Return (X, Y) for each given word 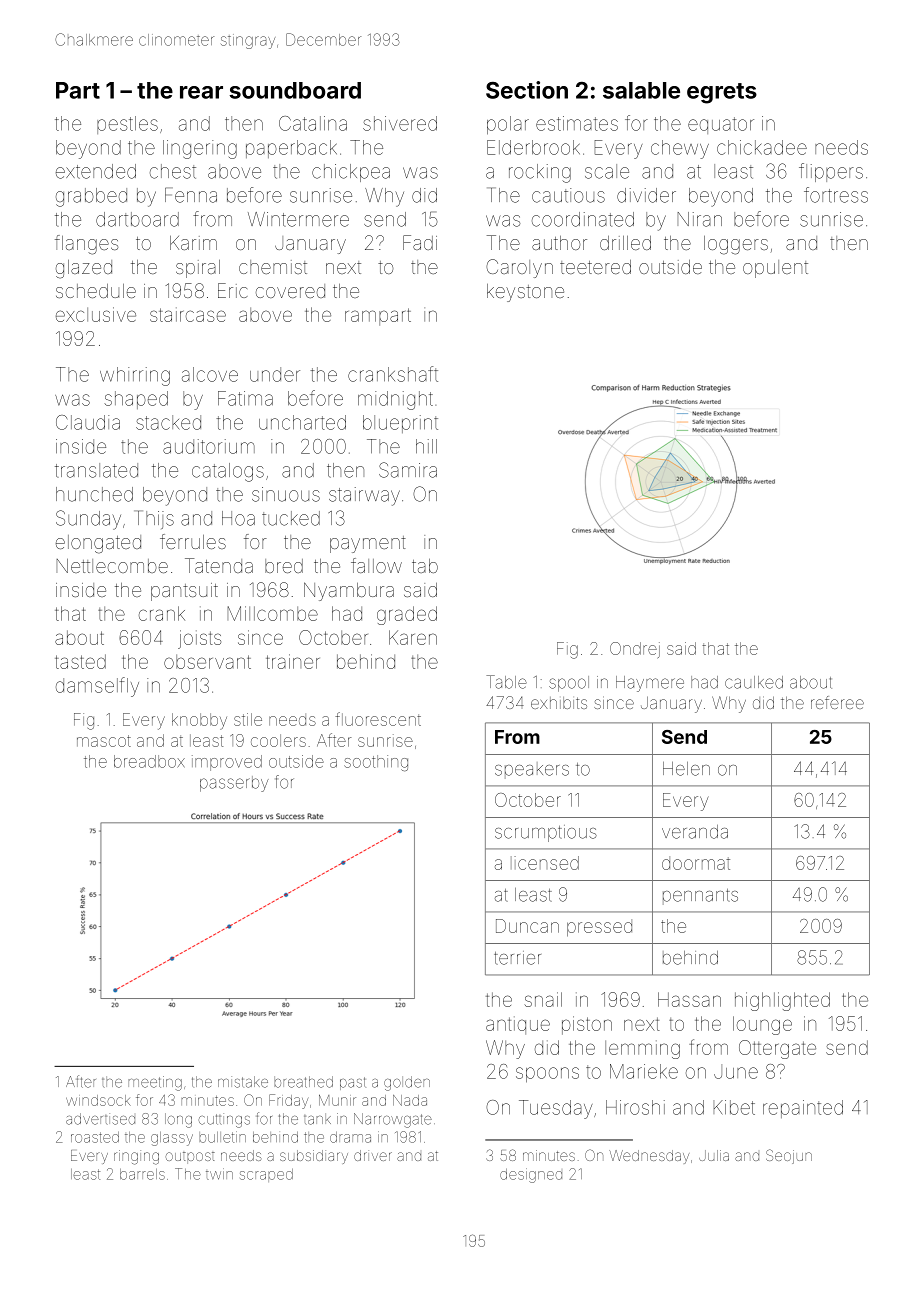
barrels (142, 1174)
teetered (595, 267)
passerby (234, 784)
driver (373, 1155)
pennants (700, 897)
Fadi (420, 242)
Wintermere (298, 219)
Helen (686, 769)
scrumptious (546, 833)
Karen (413, 637)
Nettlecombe (112, 566)
